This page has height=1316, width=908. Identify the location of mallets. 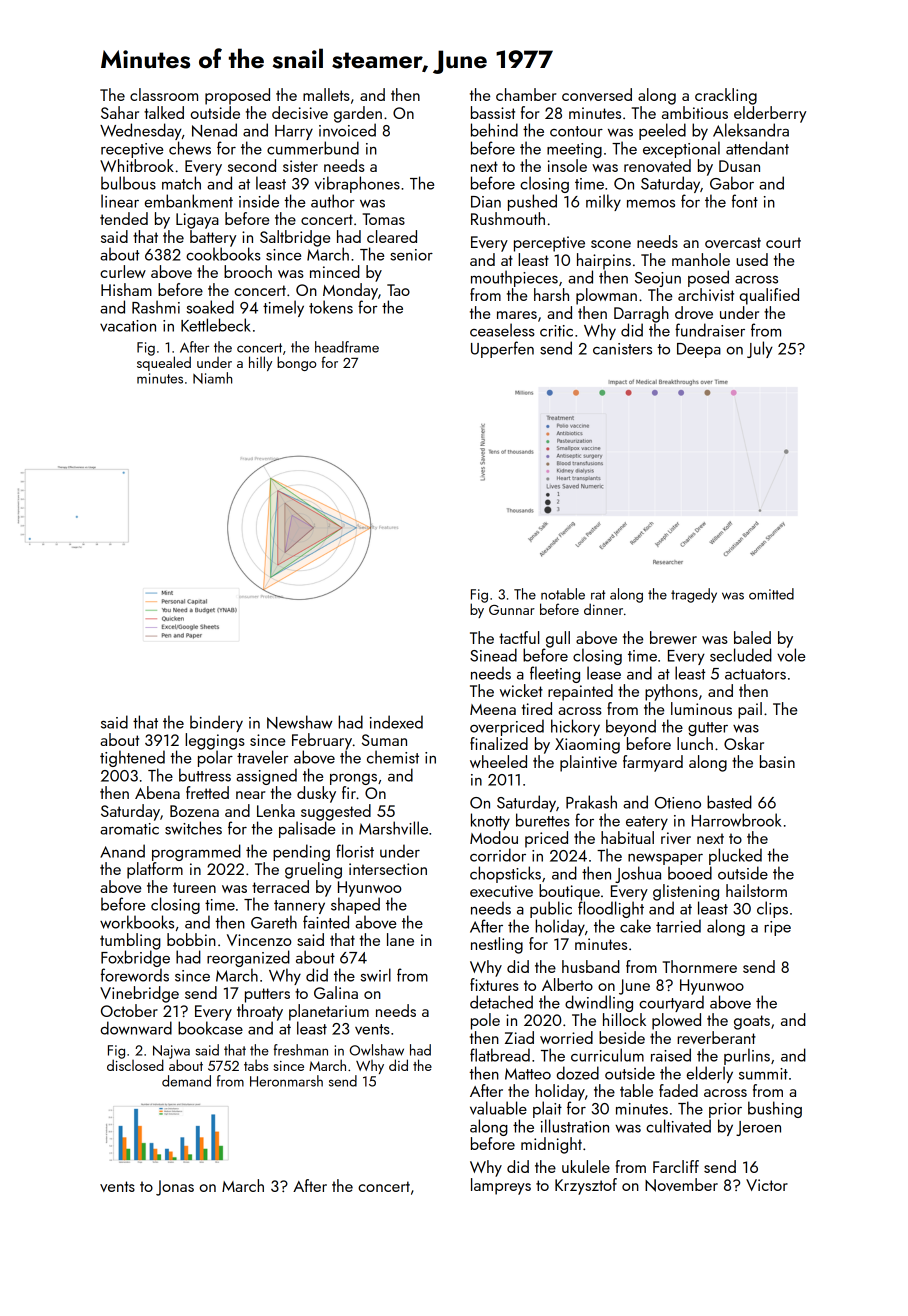
(326, 94).
